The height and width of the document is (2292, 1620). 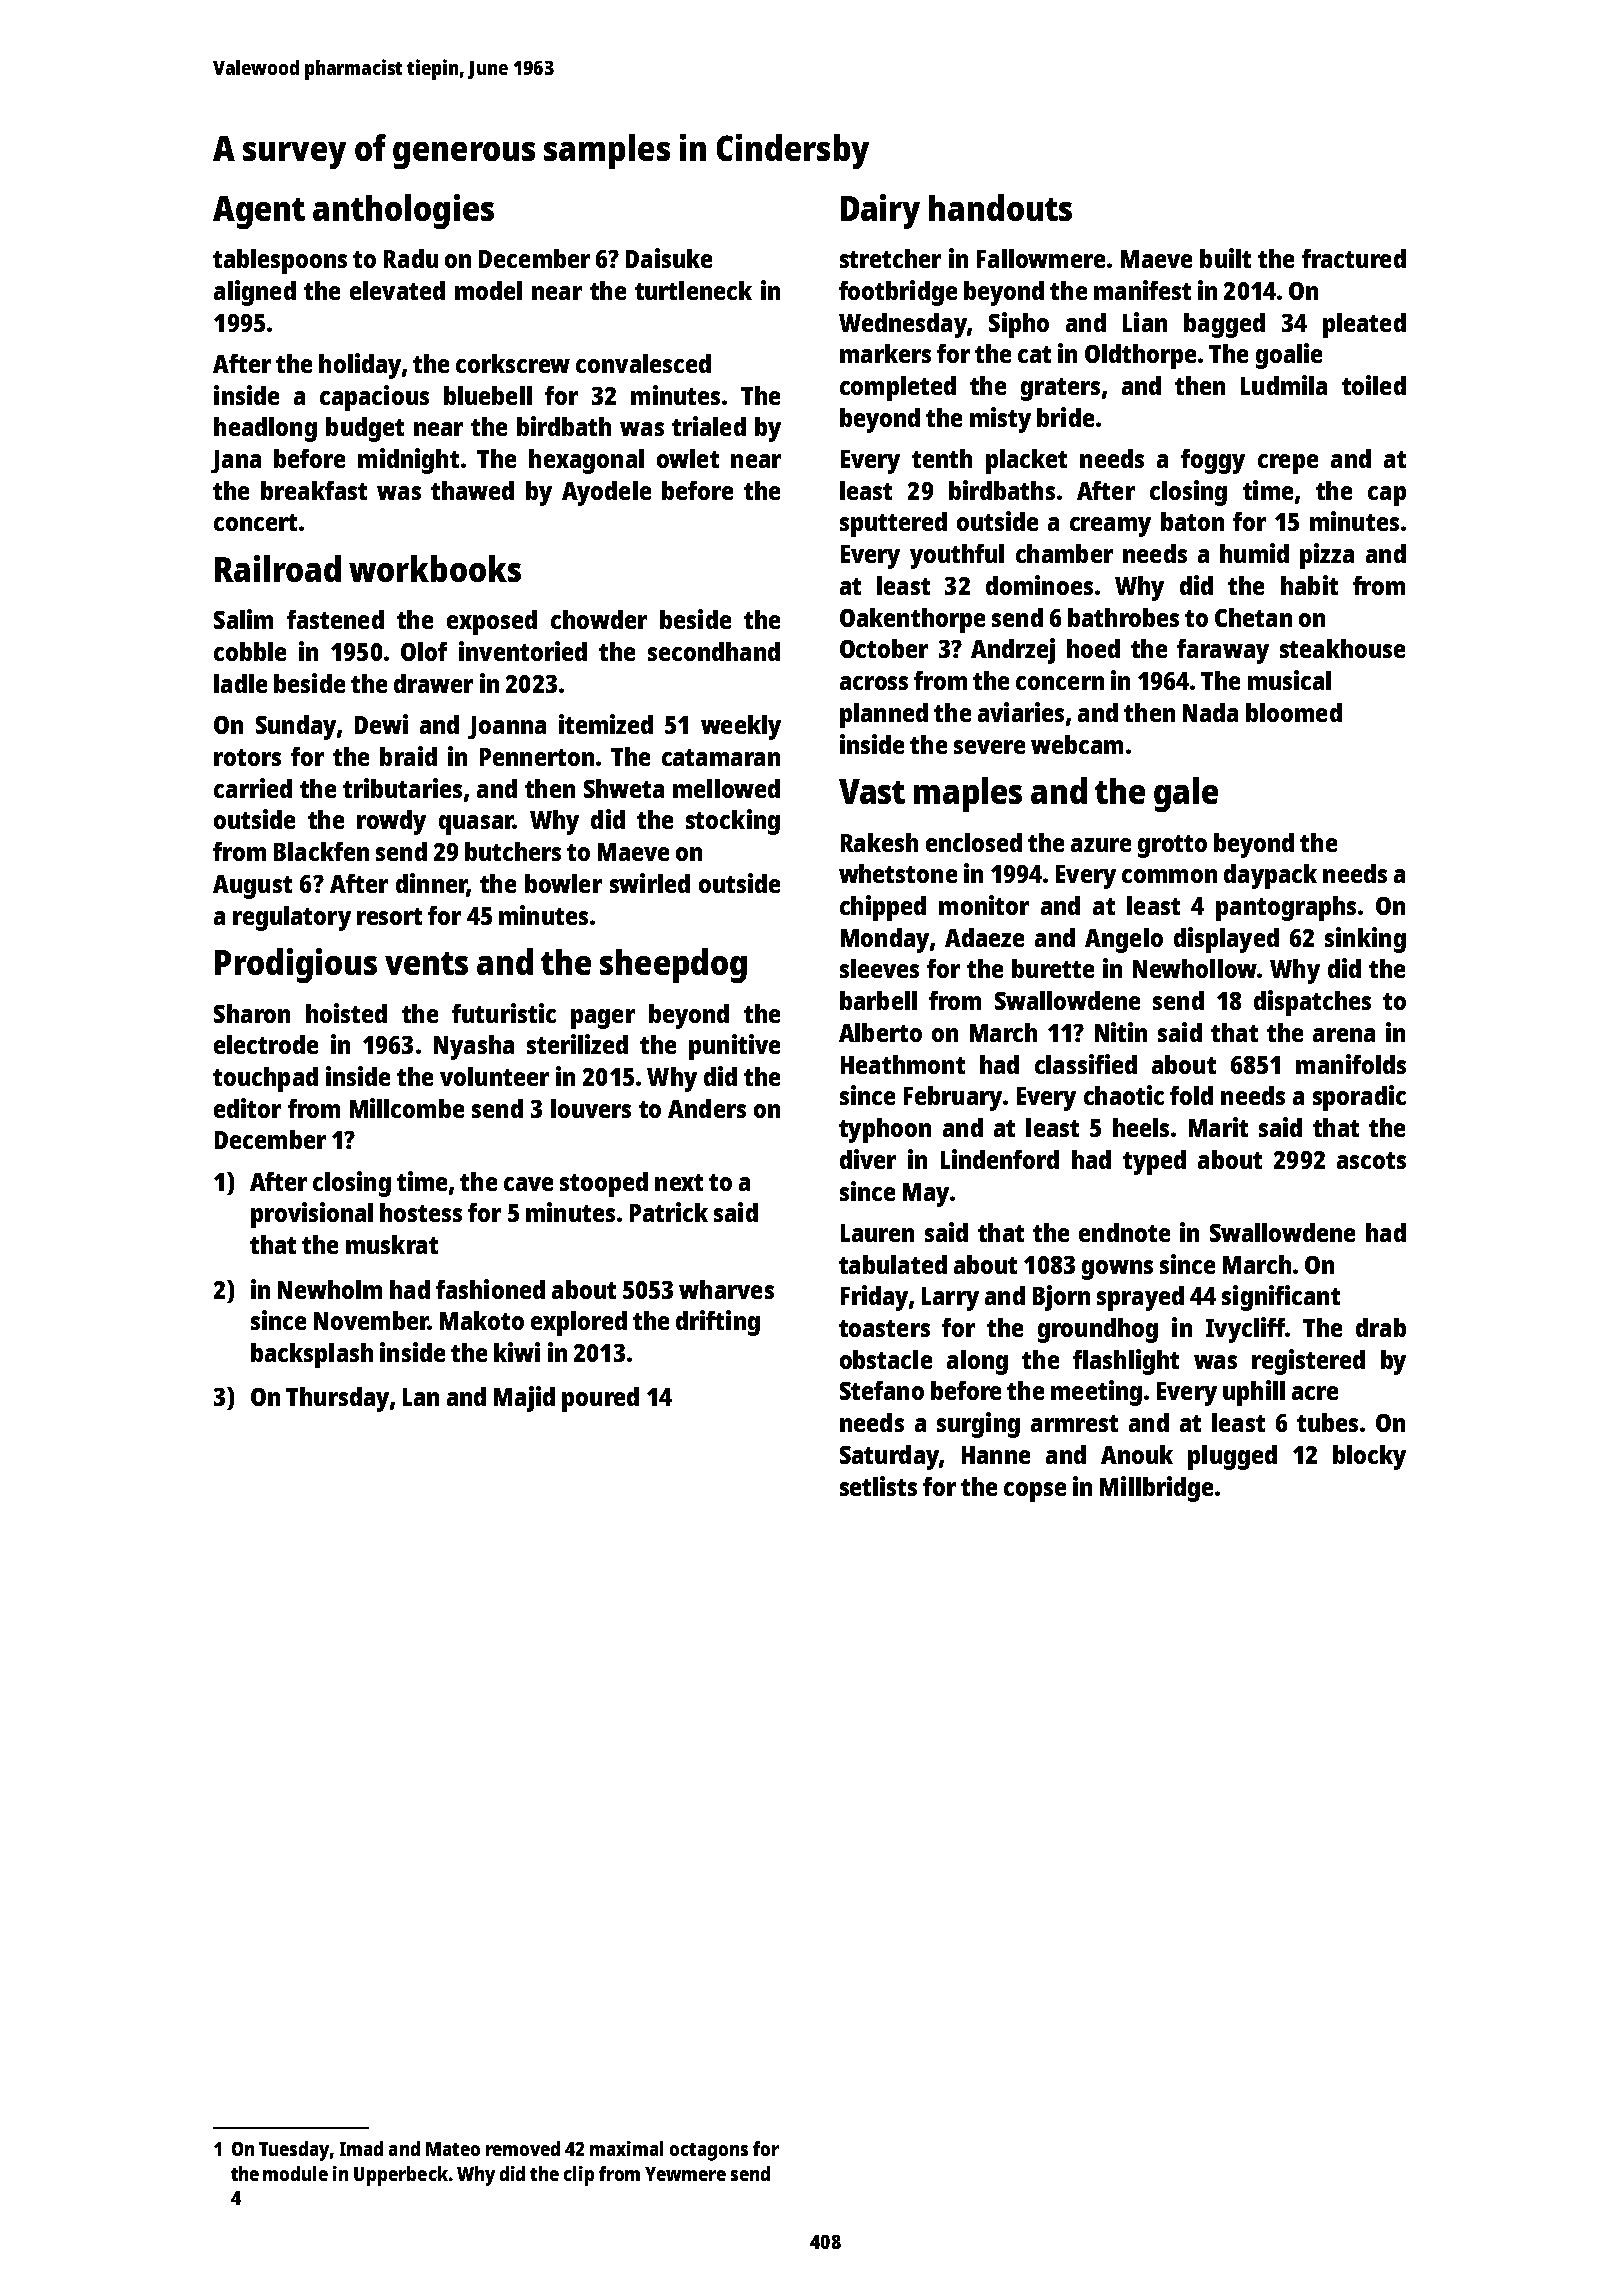 What do you see at coordinates (294, 2151) in the document?
I see `Tuesday` at bounding box center [294, 2151].
